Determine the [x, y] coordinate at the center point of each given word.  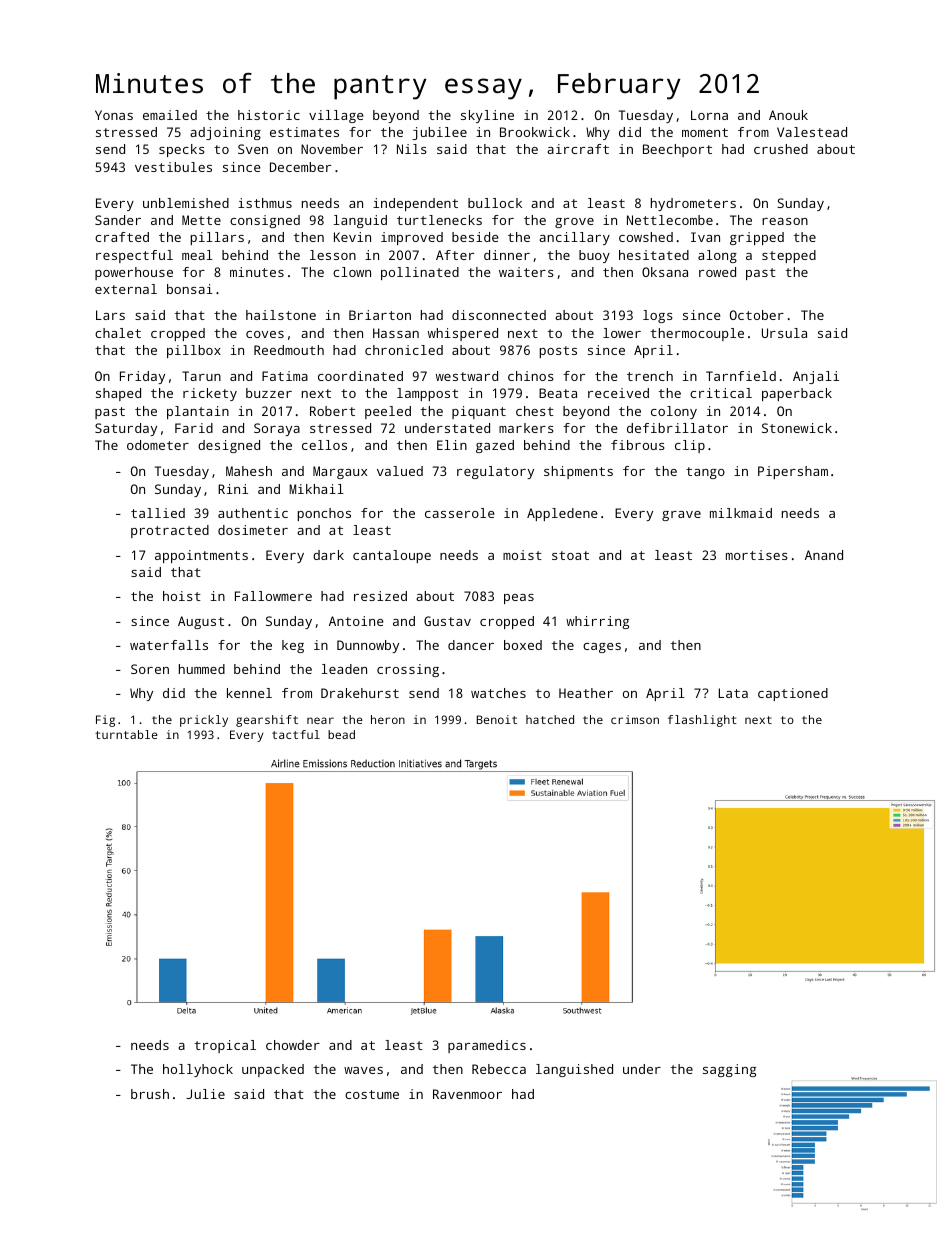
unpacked [273, 1070]
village [336, 116]
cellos [324, 445]
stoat [570, 555]
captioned [793, 694]
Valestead [812, 132]
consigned [265, 221]
